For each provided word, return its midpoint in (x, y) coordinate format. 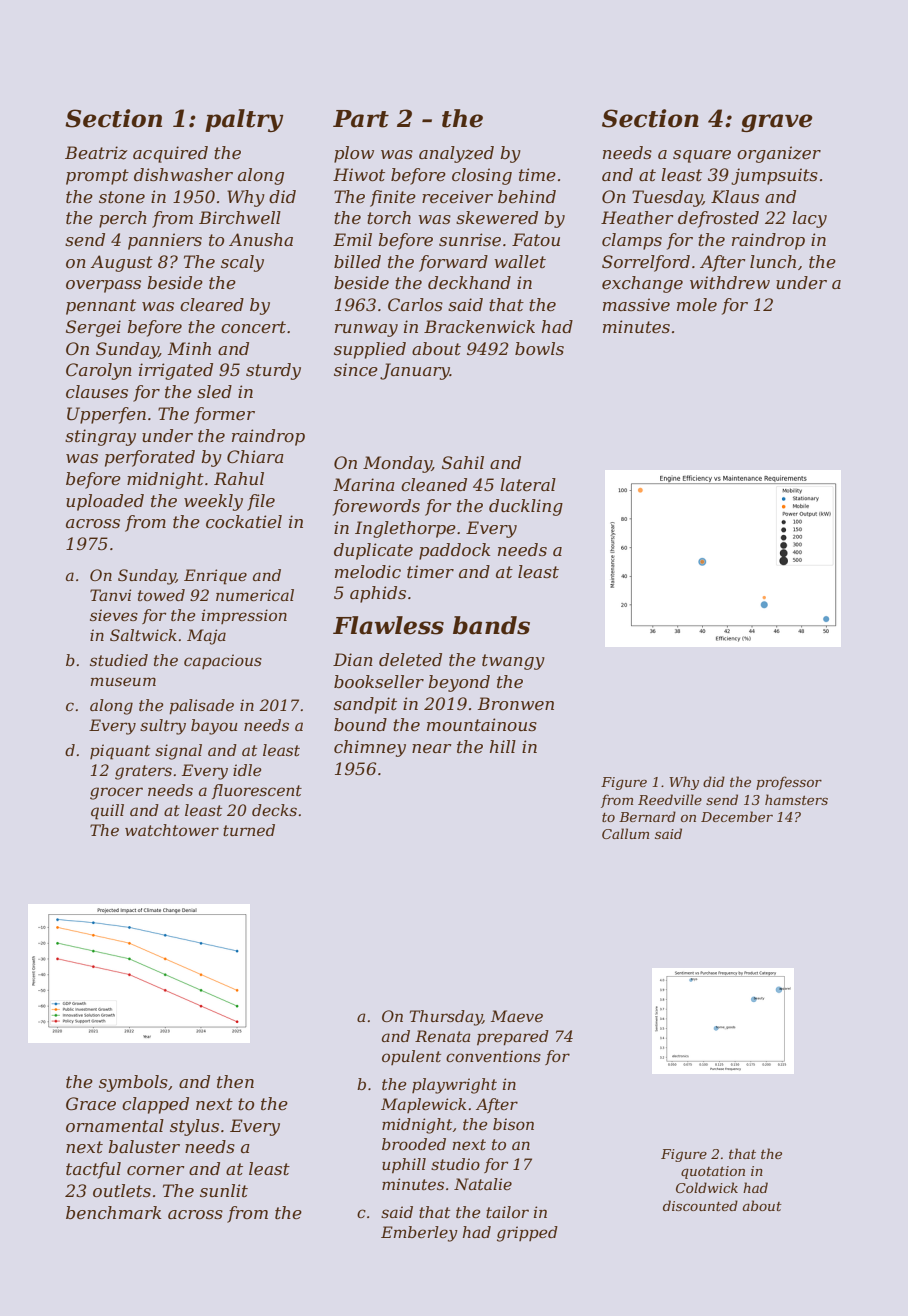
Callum (625, 833)
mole (697, 304)
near (432, 748)
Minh (189, 348)
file (261, 502)
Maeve (517, 1016)
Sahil (463, 462)
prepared (513, 1038)
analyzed (456, 154)
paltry (244, 120)
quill (107, 812)
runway (366, 330)
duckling (526, 507)
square (702, 156)
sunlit (224, 1190)
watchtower (172, 830)
